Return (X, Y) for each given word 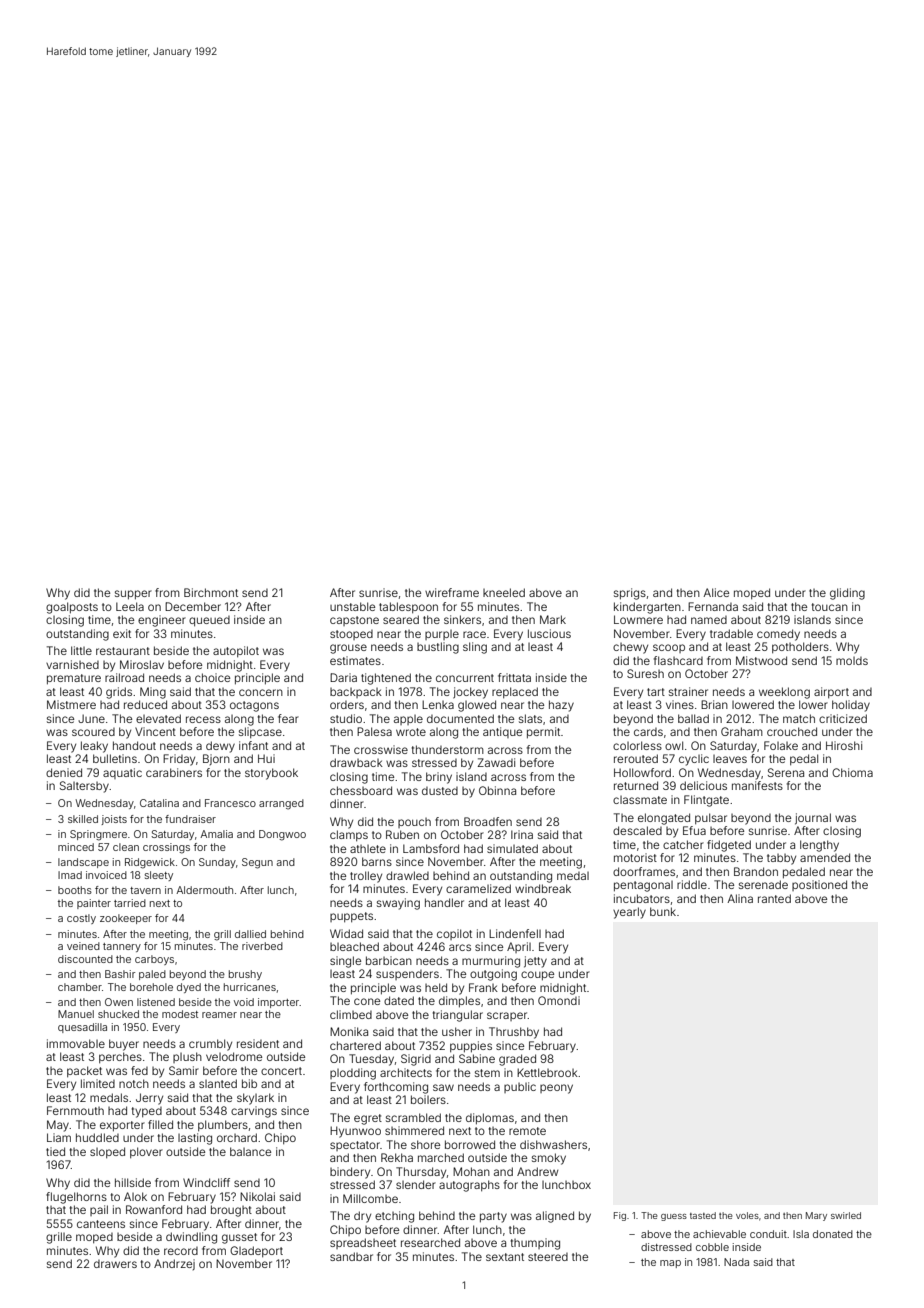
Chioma (852, 772)
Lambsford (431, 848)
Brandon (756, 871)
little (81, 650)
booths (75, 890)
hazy (561, 706)
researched (430, 1242)
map (670, 1264)
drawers (115, 1264)
